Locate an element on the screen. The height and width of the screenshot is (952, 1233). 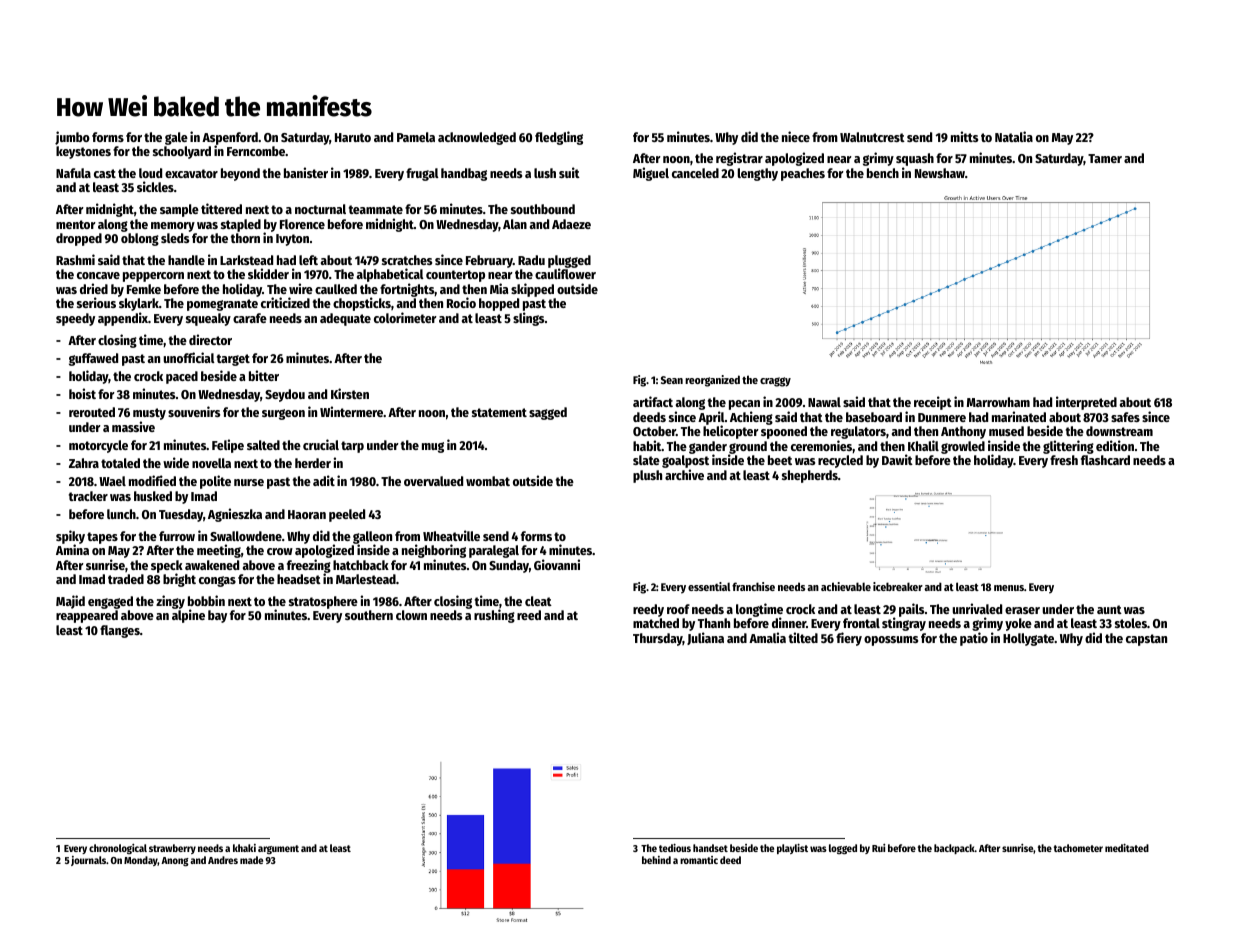
Juliana is located at coordinates (705, 638).
